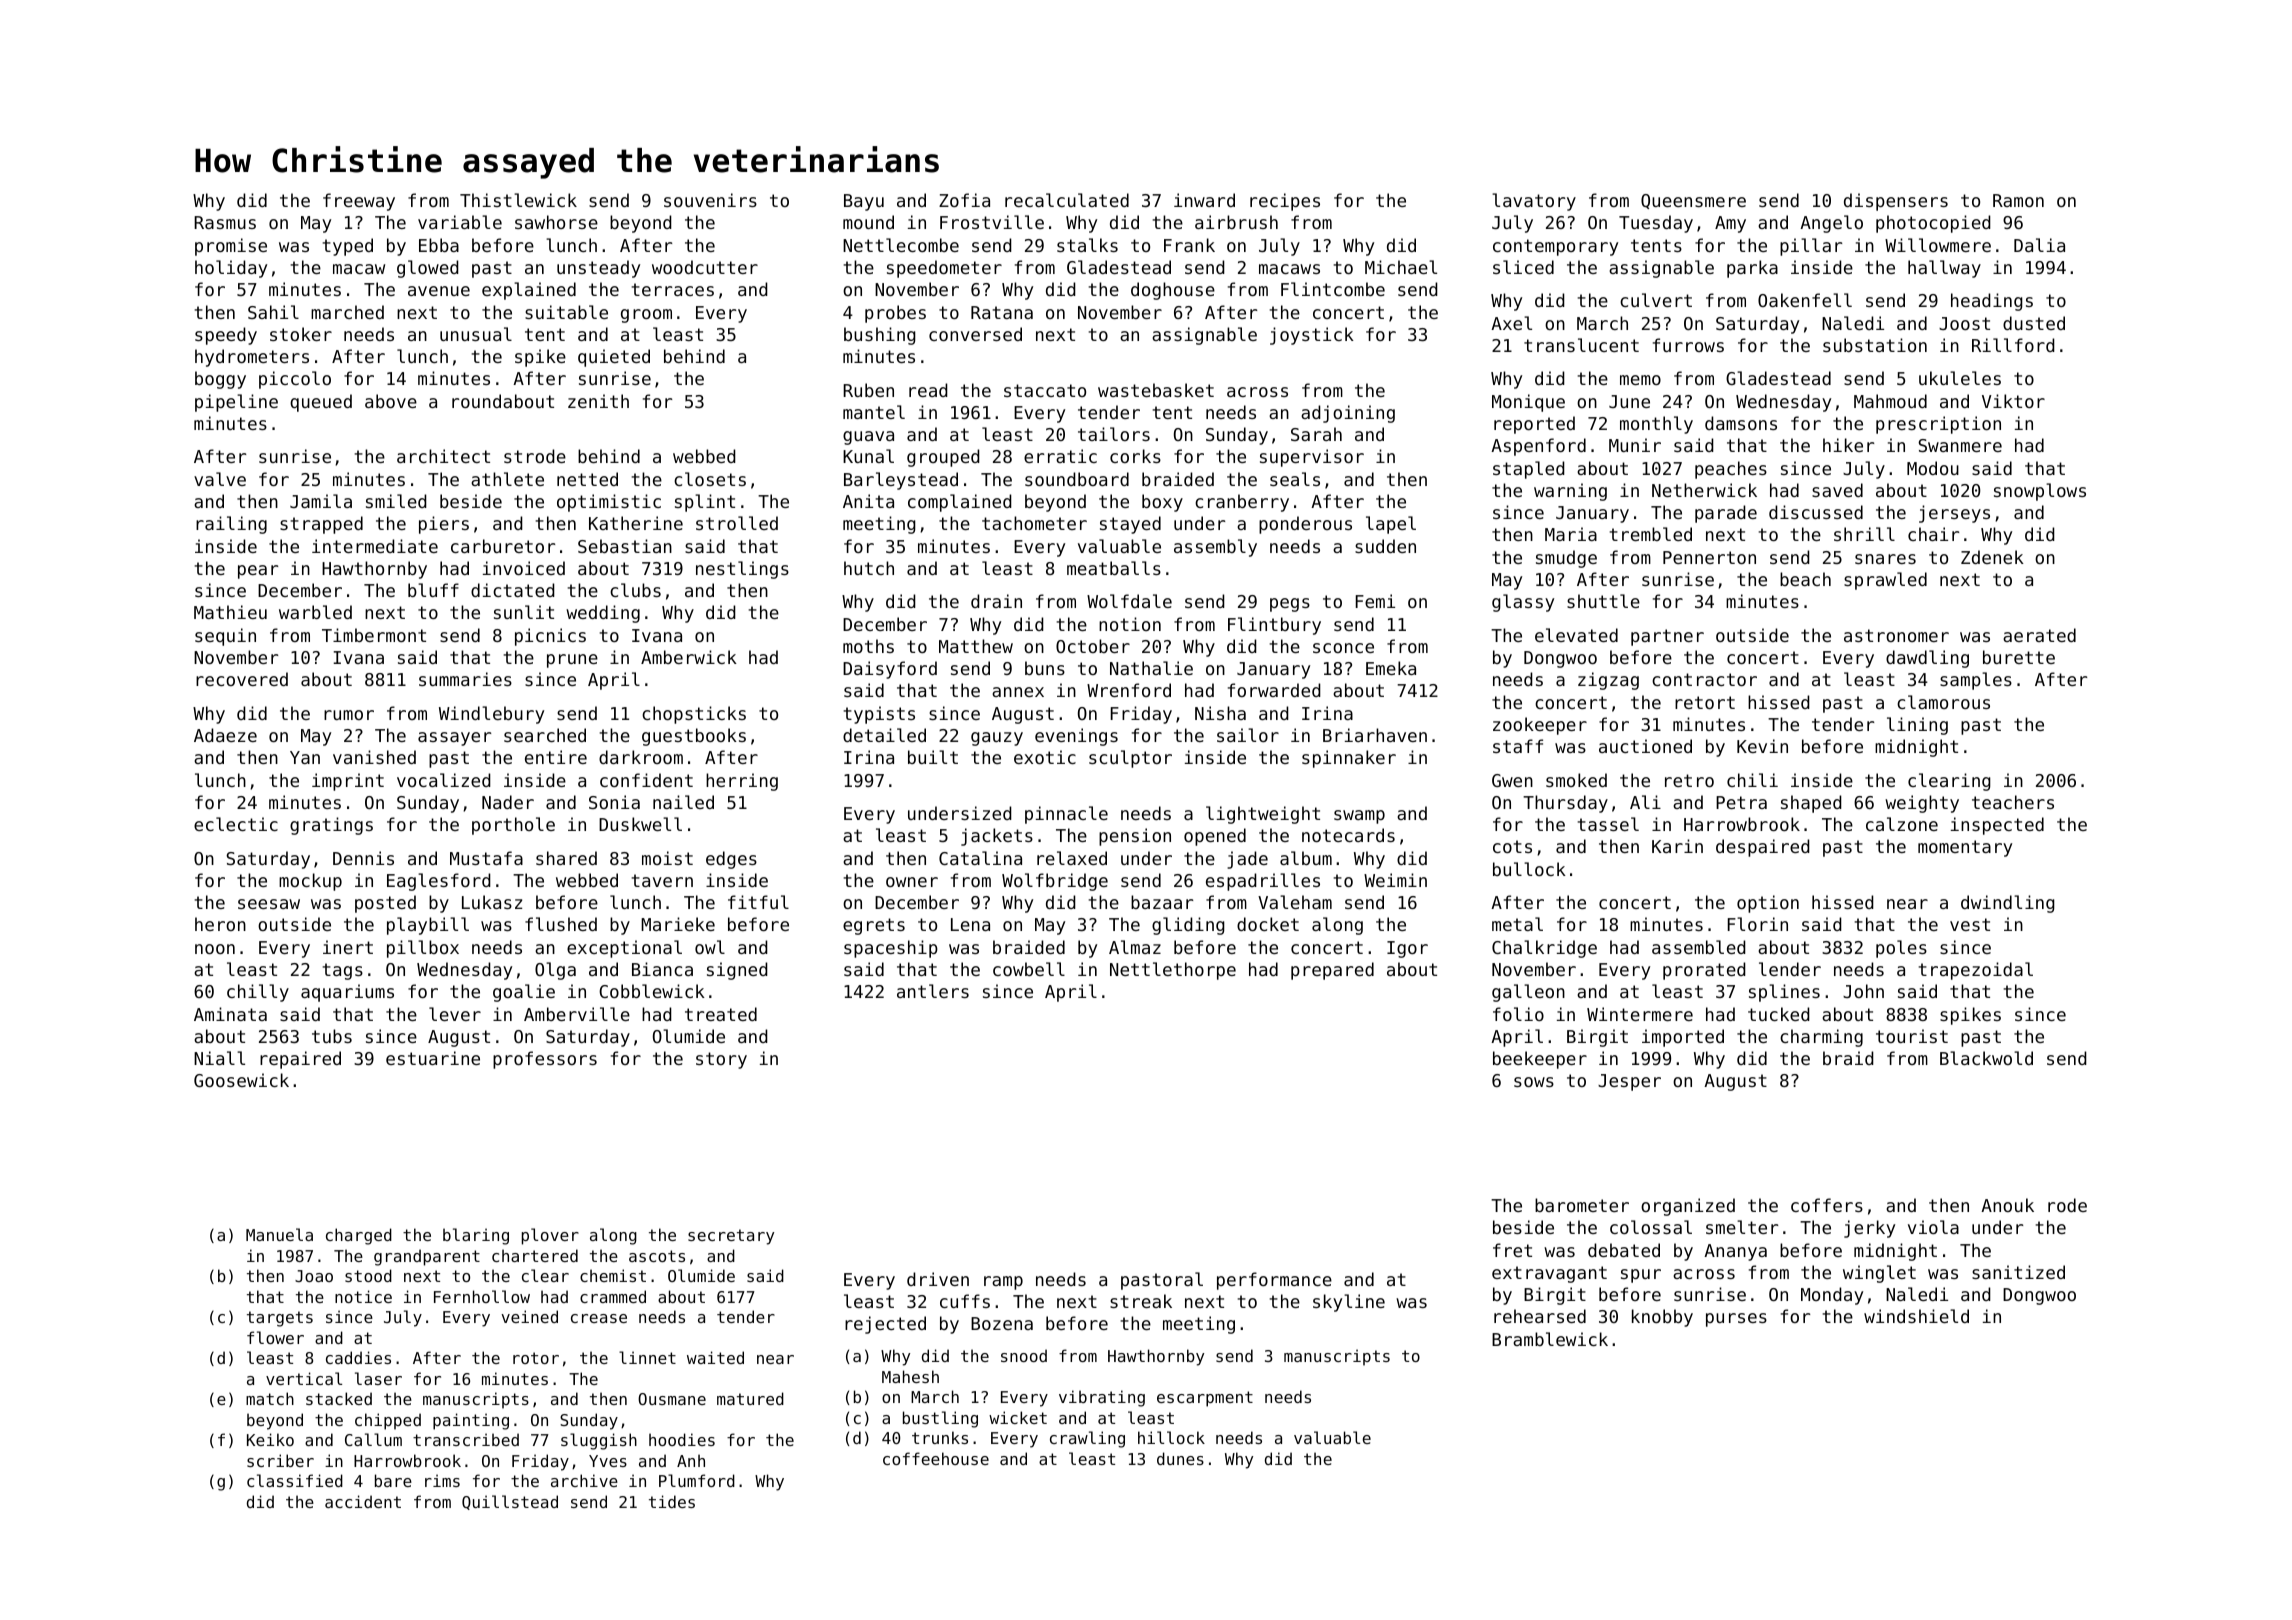  Describe the element at coordinates (673, 289) in the page. I see `terraces` at that location.
